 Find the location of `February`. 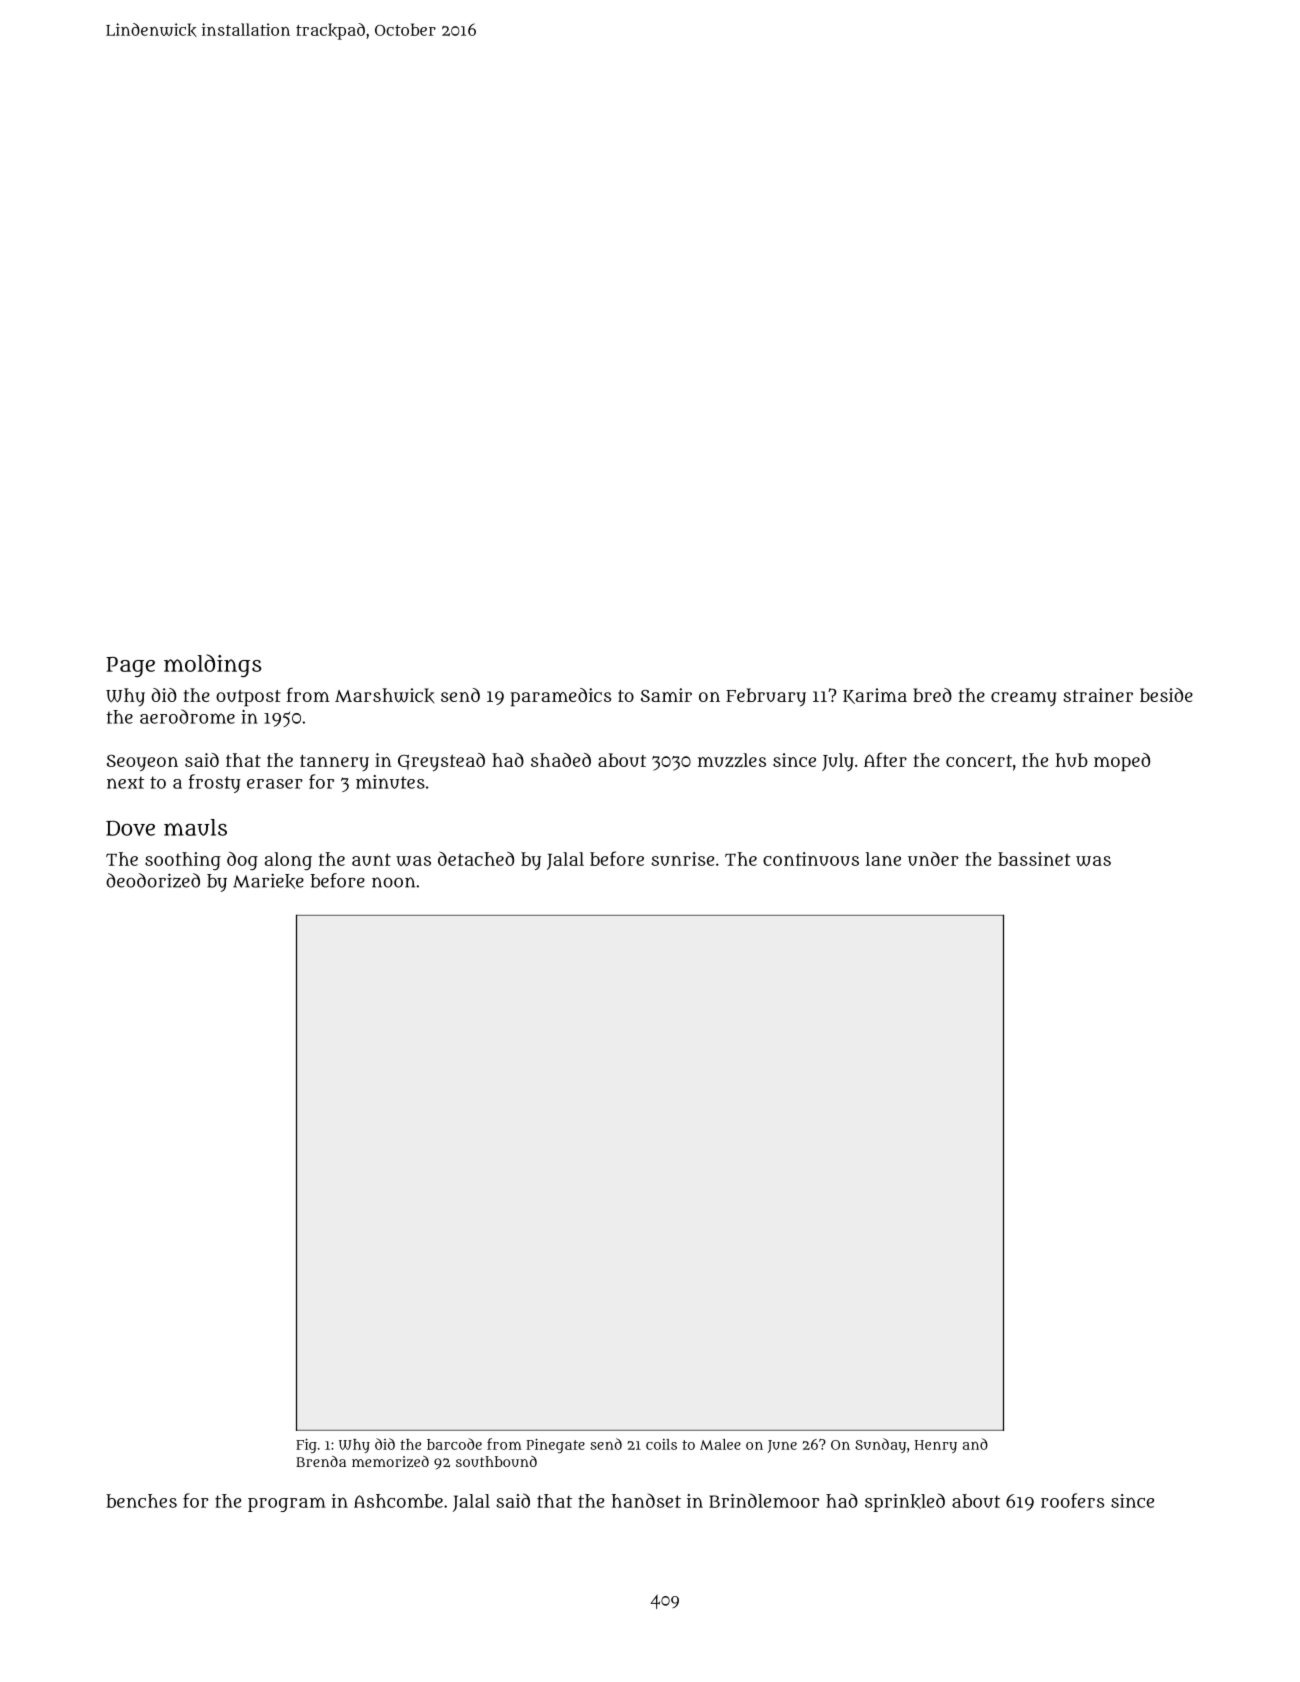

February is located at coordinates (766, 697).
